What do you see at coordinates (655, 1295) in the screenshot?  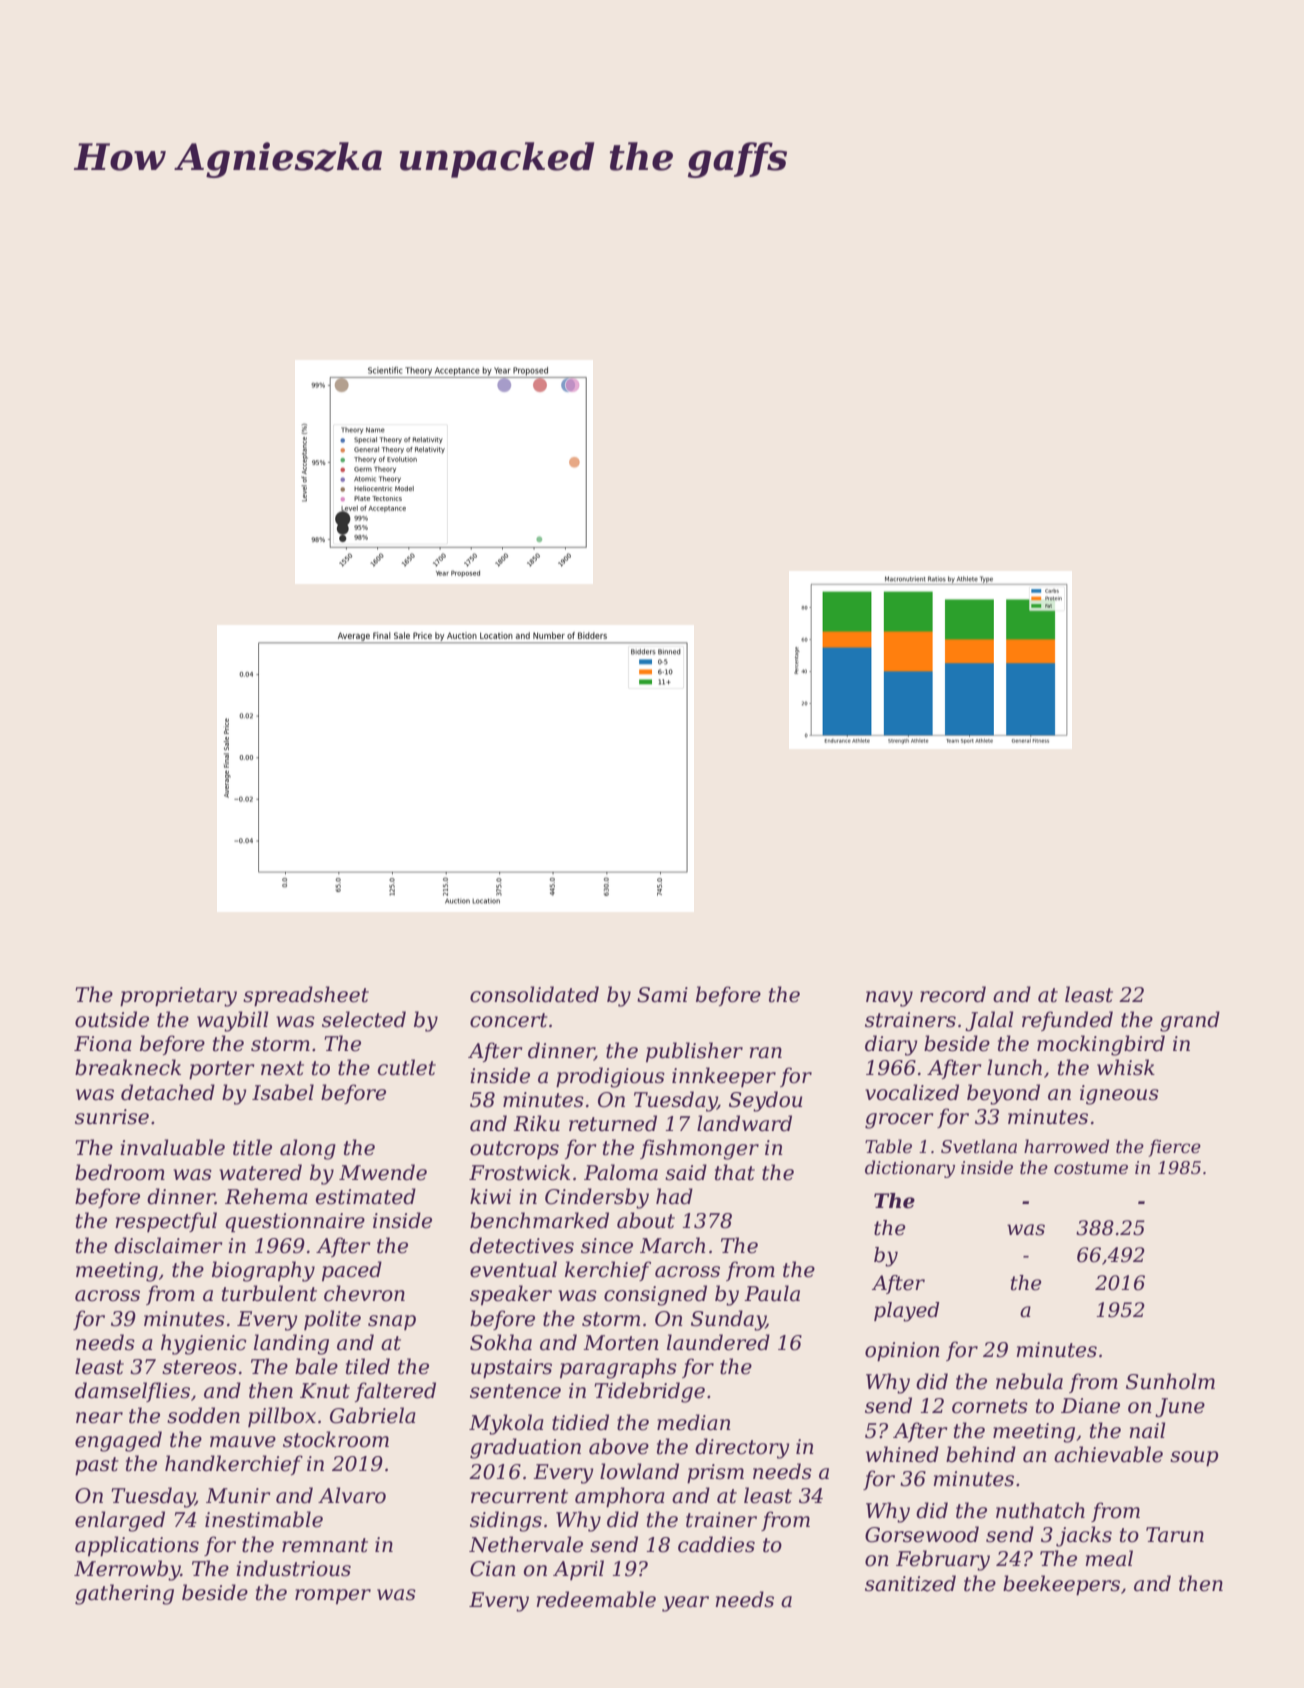 I see `consigned` at bounding box center [655, 1295].
